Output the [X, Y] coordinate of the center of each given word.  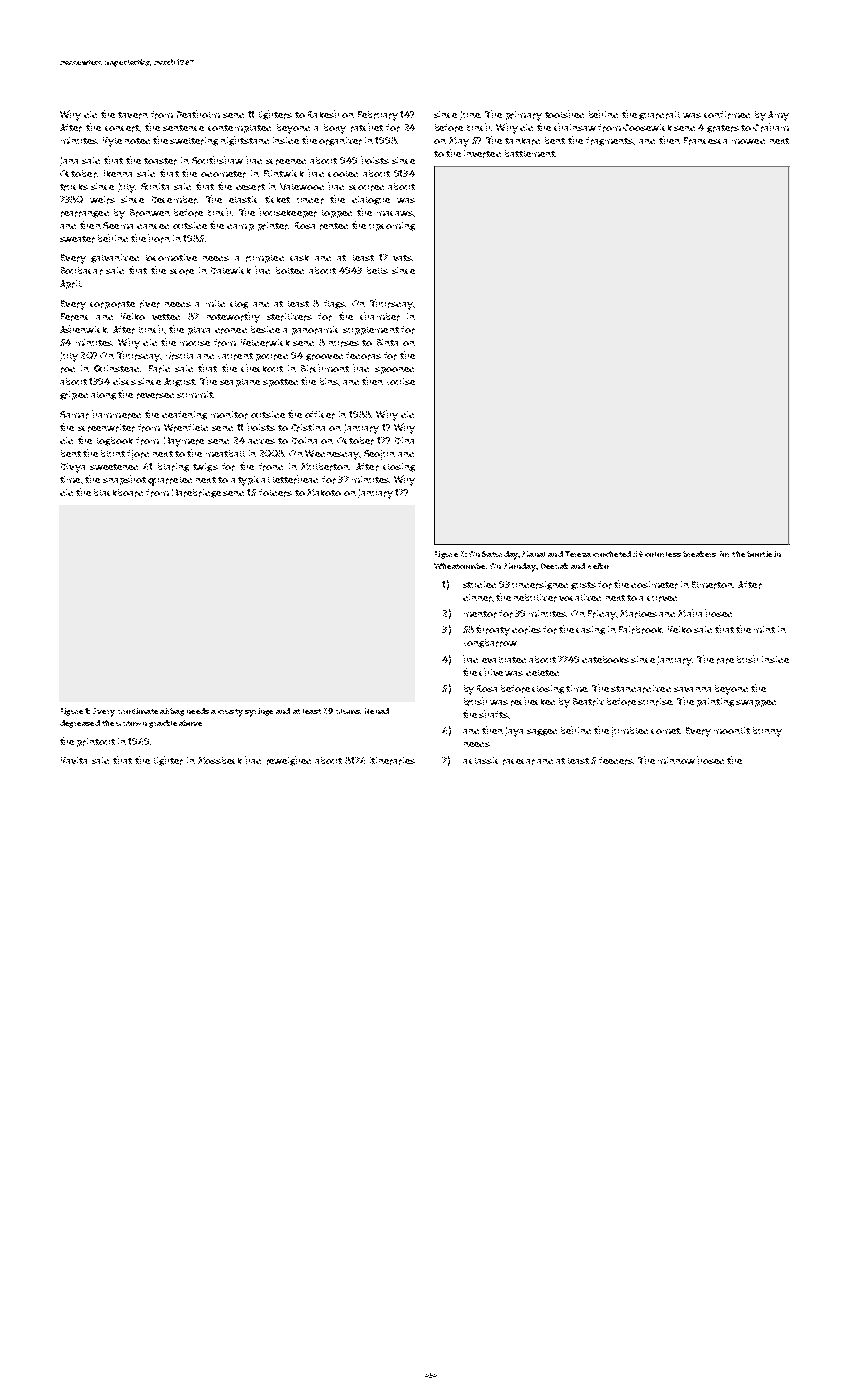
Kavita [74, 760]
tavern [133, 115]
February [378, 116]
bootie [759, 554]
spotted [280, 383]
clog [239, 305]
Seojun [379, 455]
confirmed [727, 115]
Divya [73, 468]
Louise [401, 381]
